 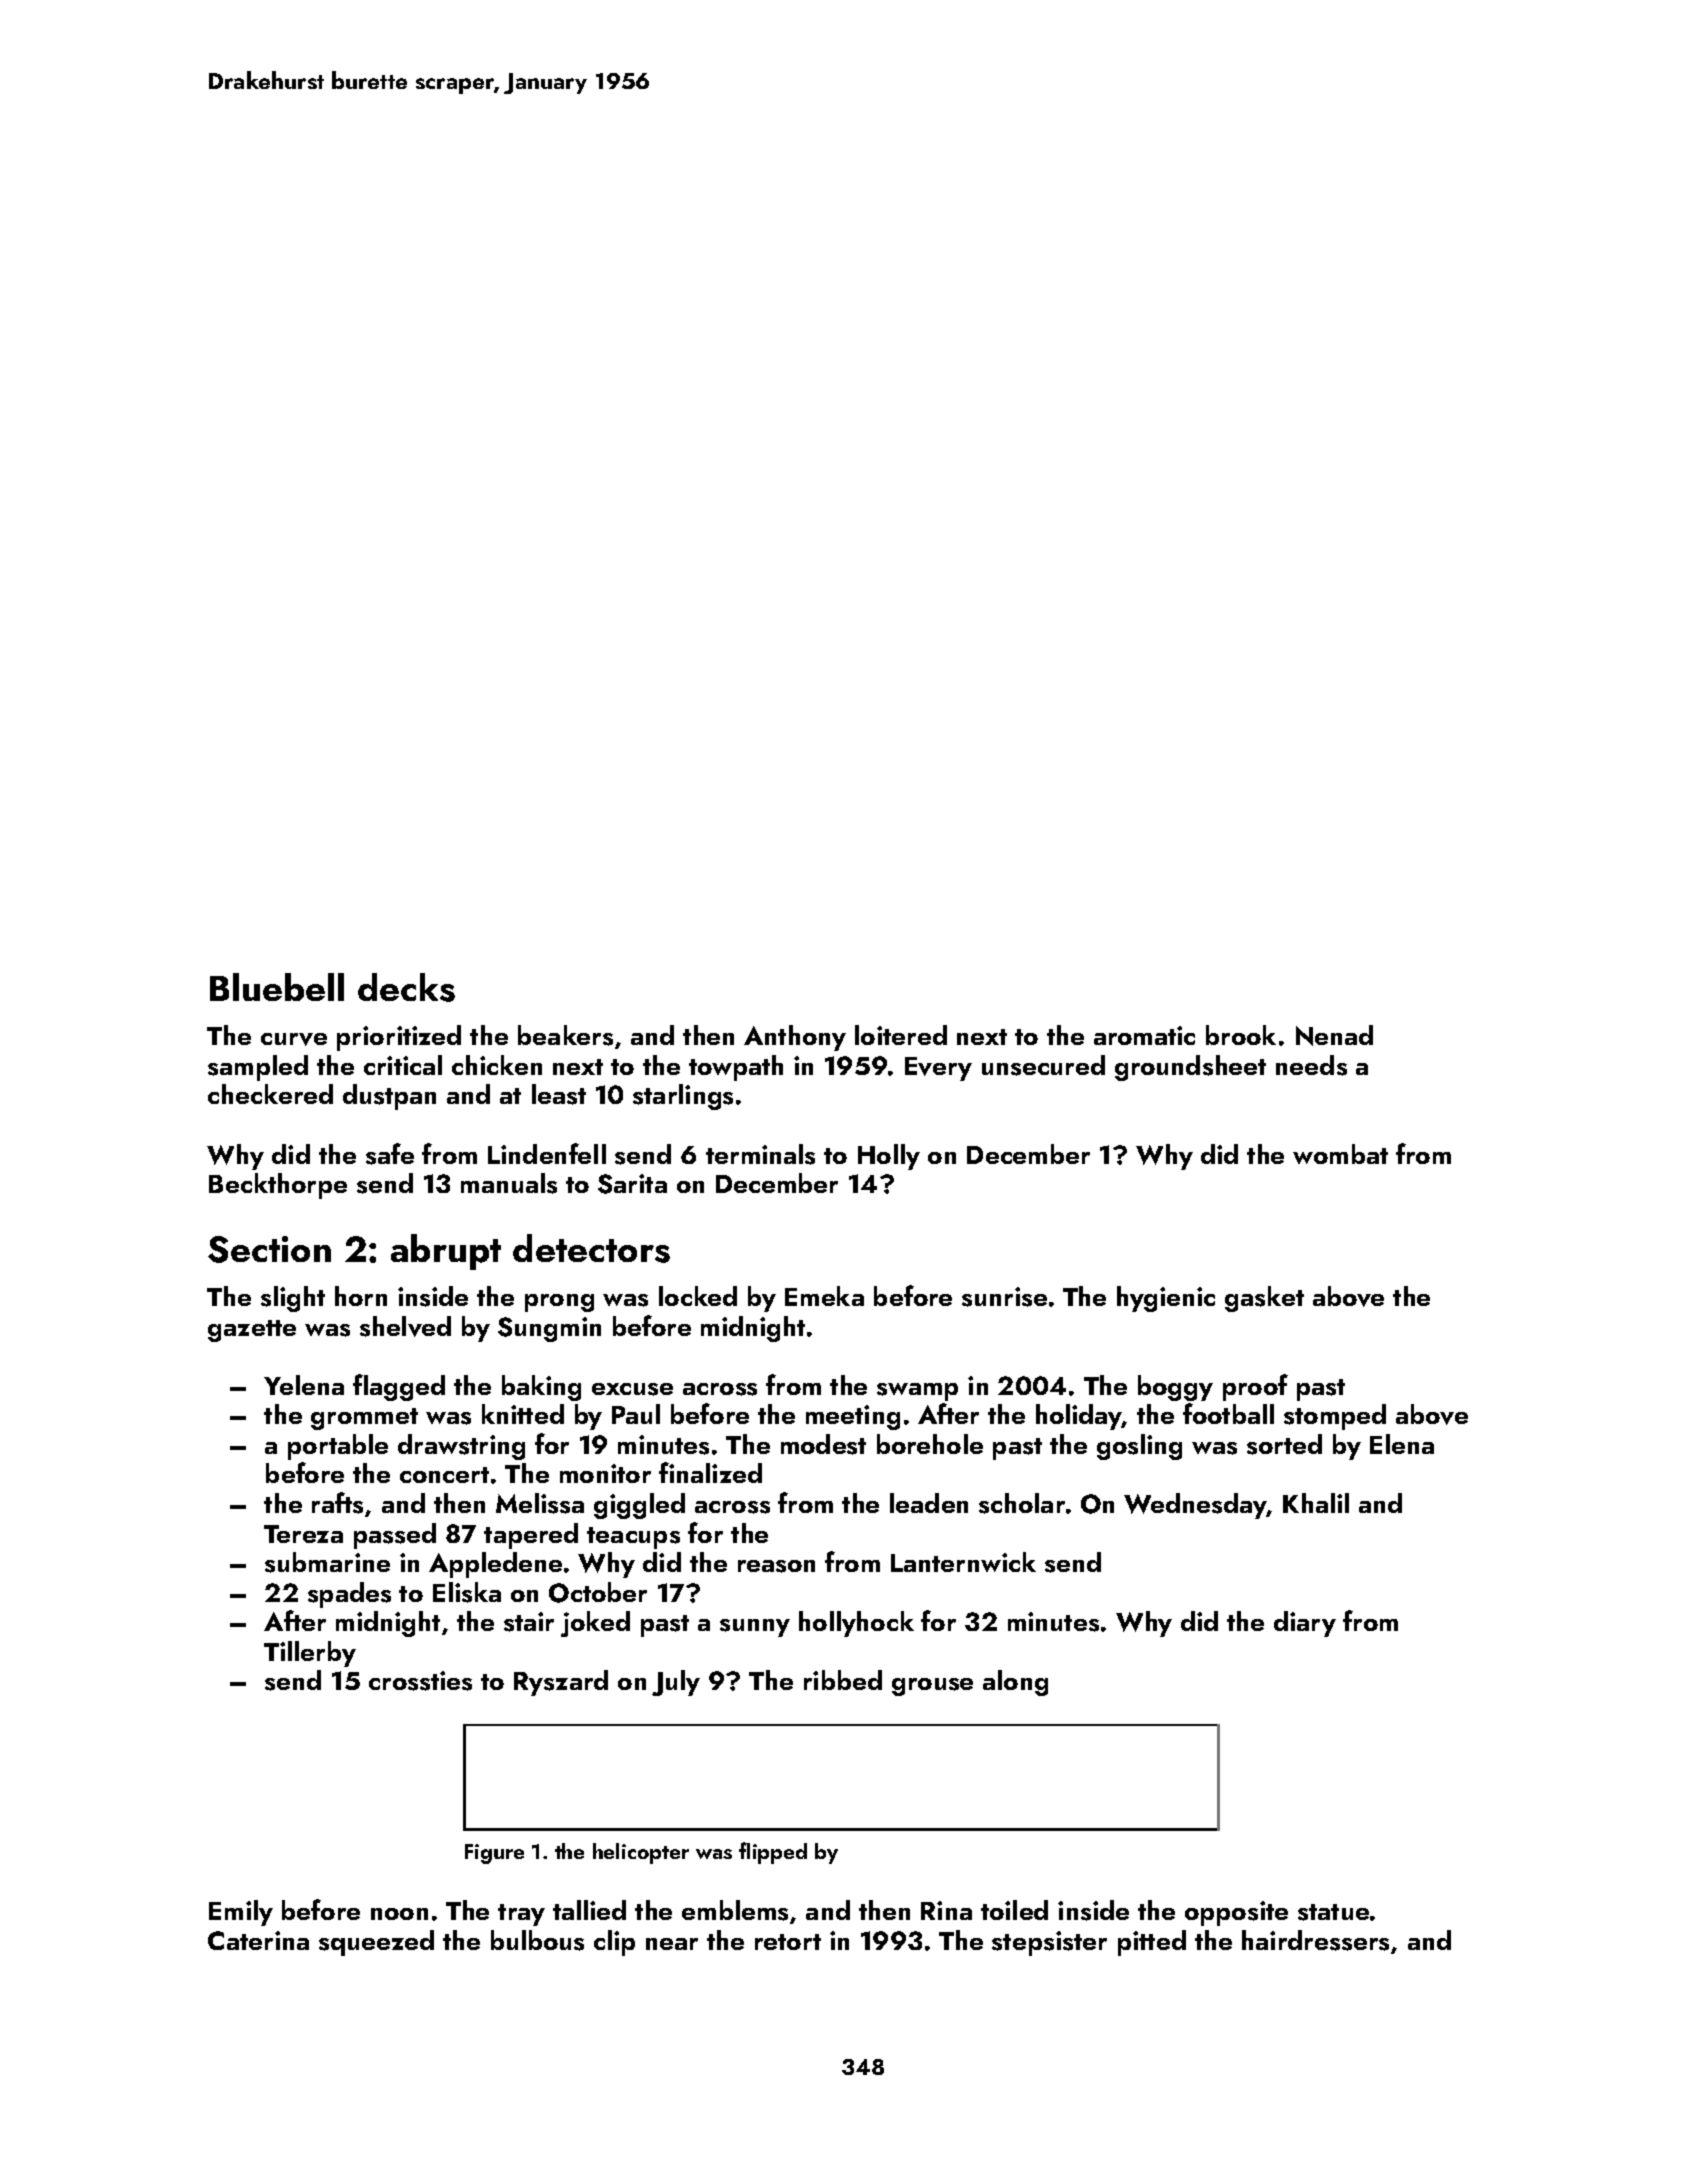 I want to click on Wednesday, so click(x=1195, y=1506).
